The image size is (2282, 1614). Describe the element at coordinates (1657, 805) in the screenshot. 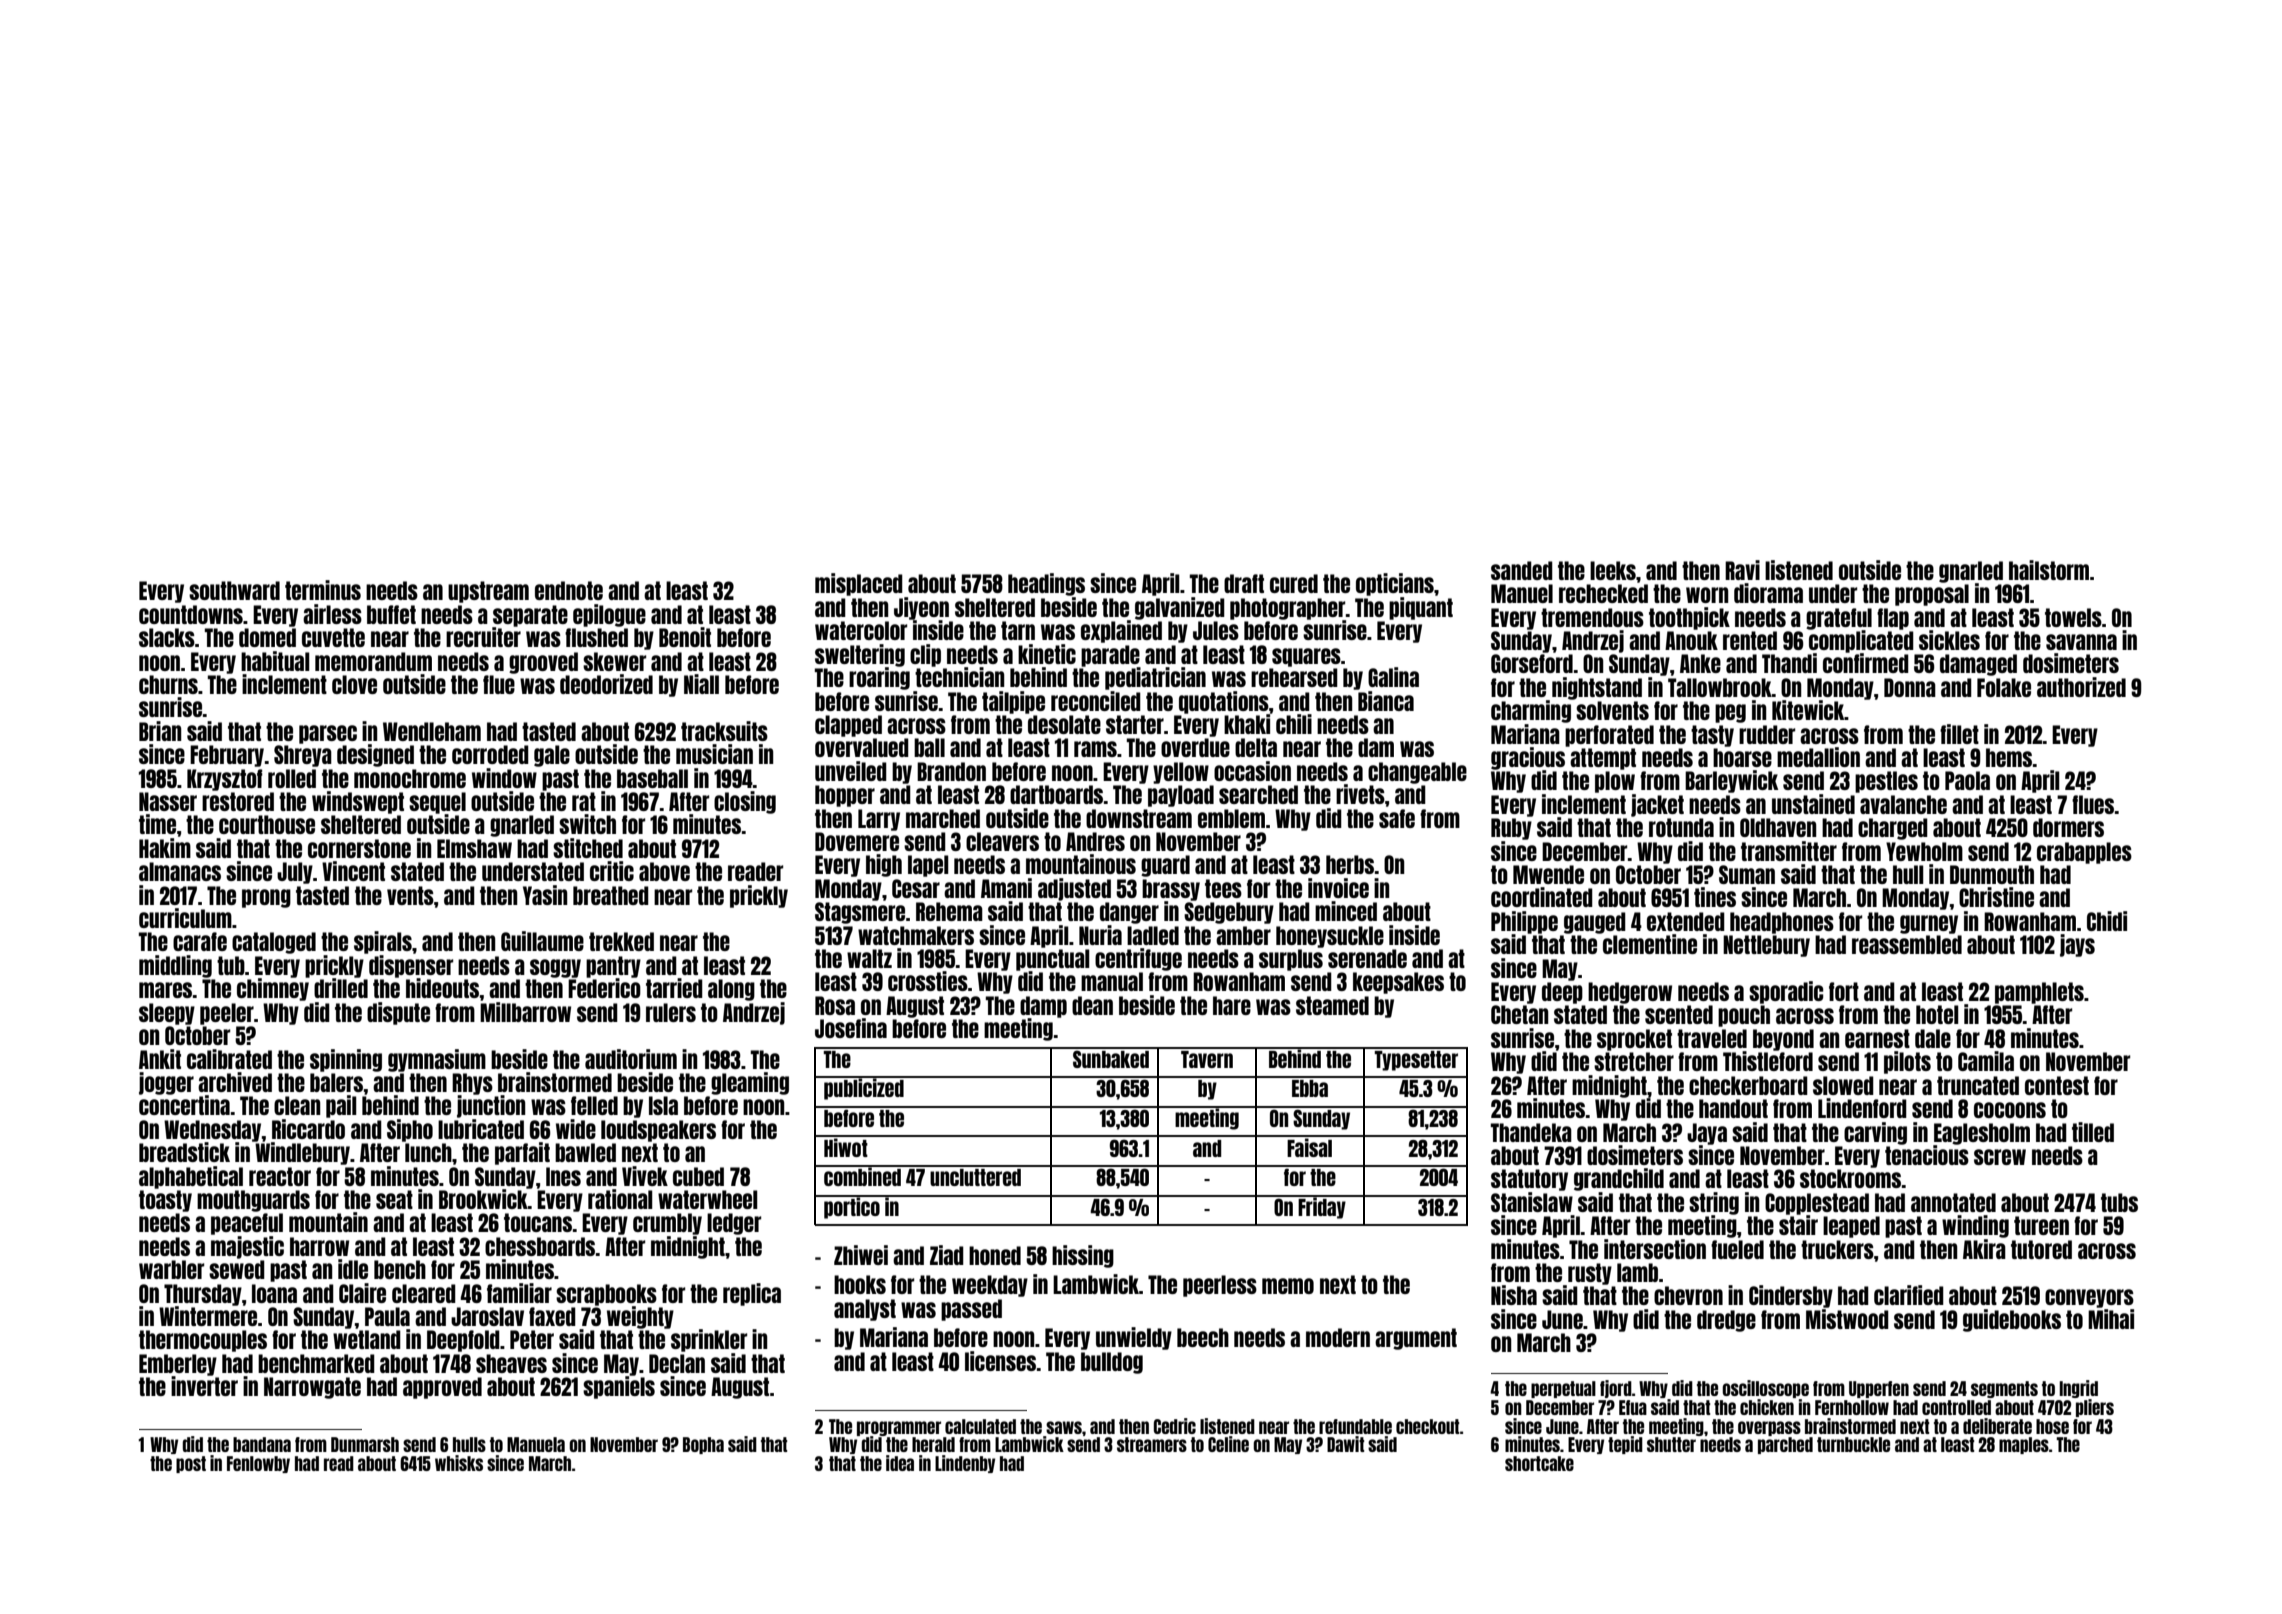

I see `jacket` at that location.
